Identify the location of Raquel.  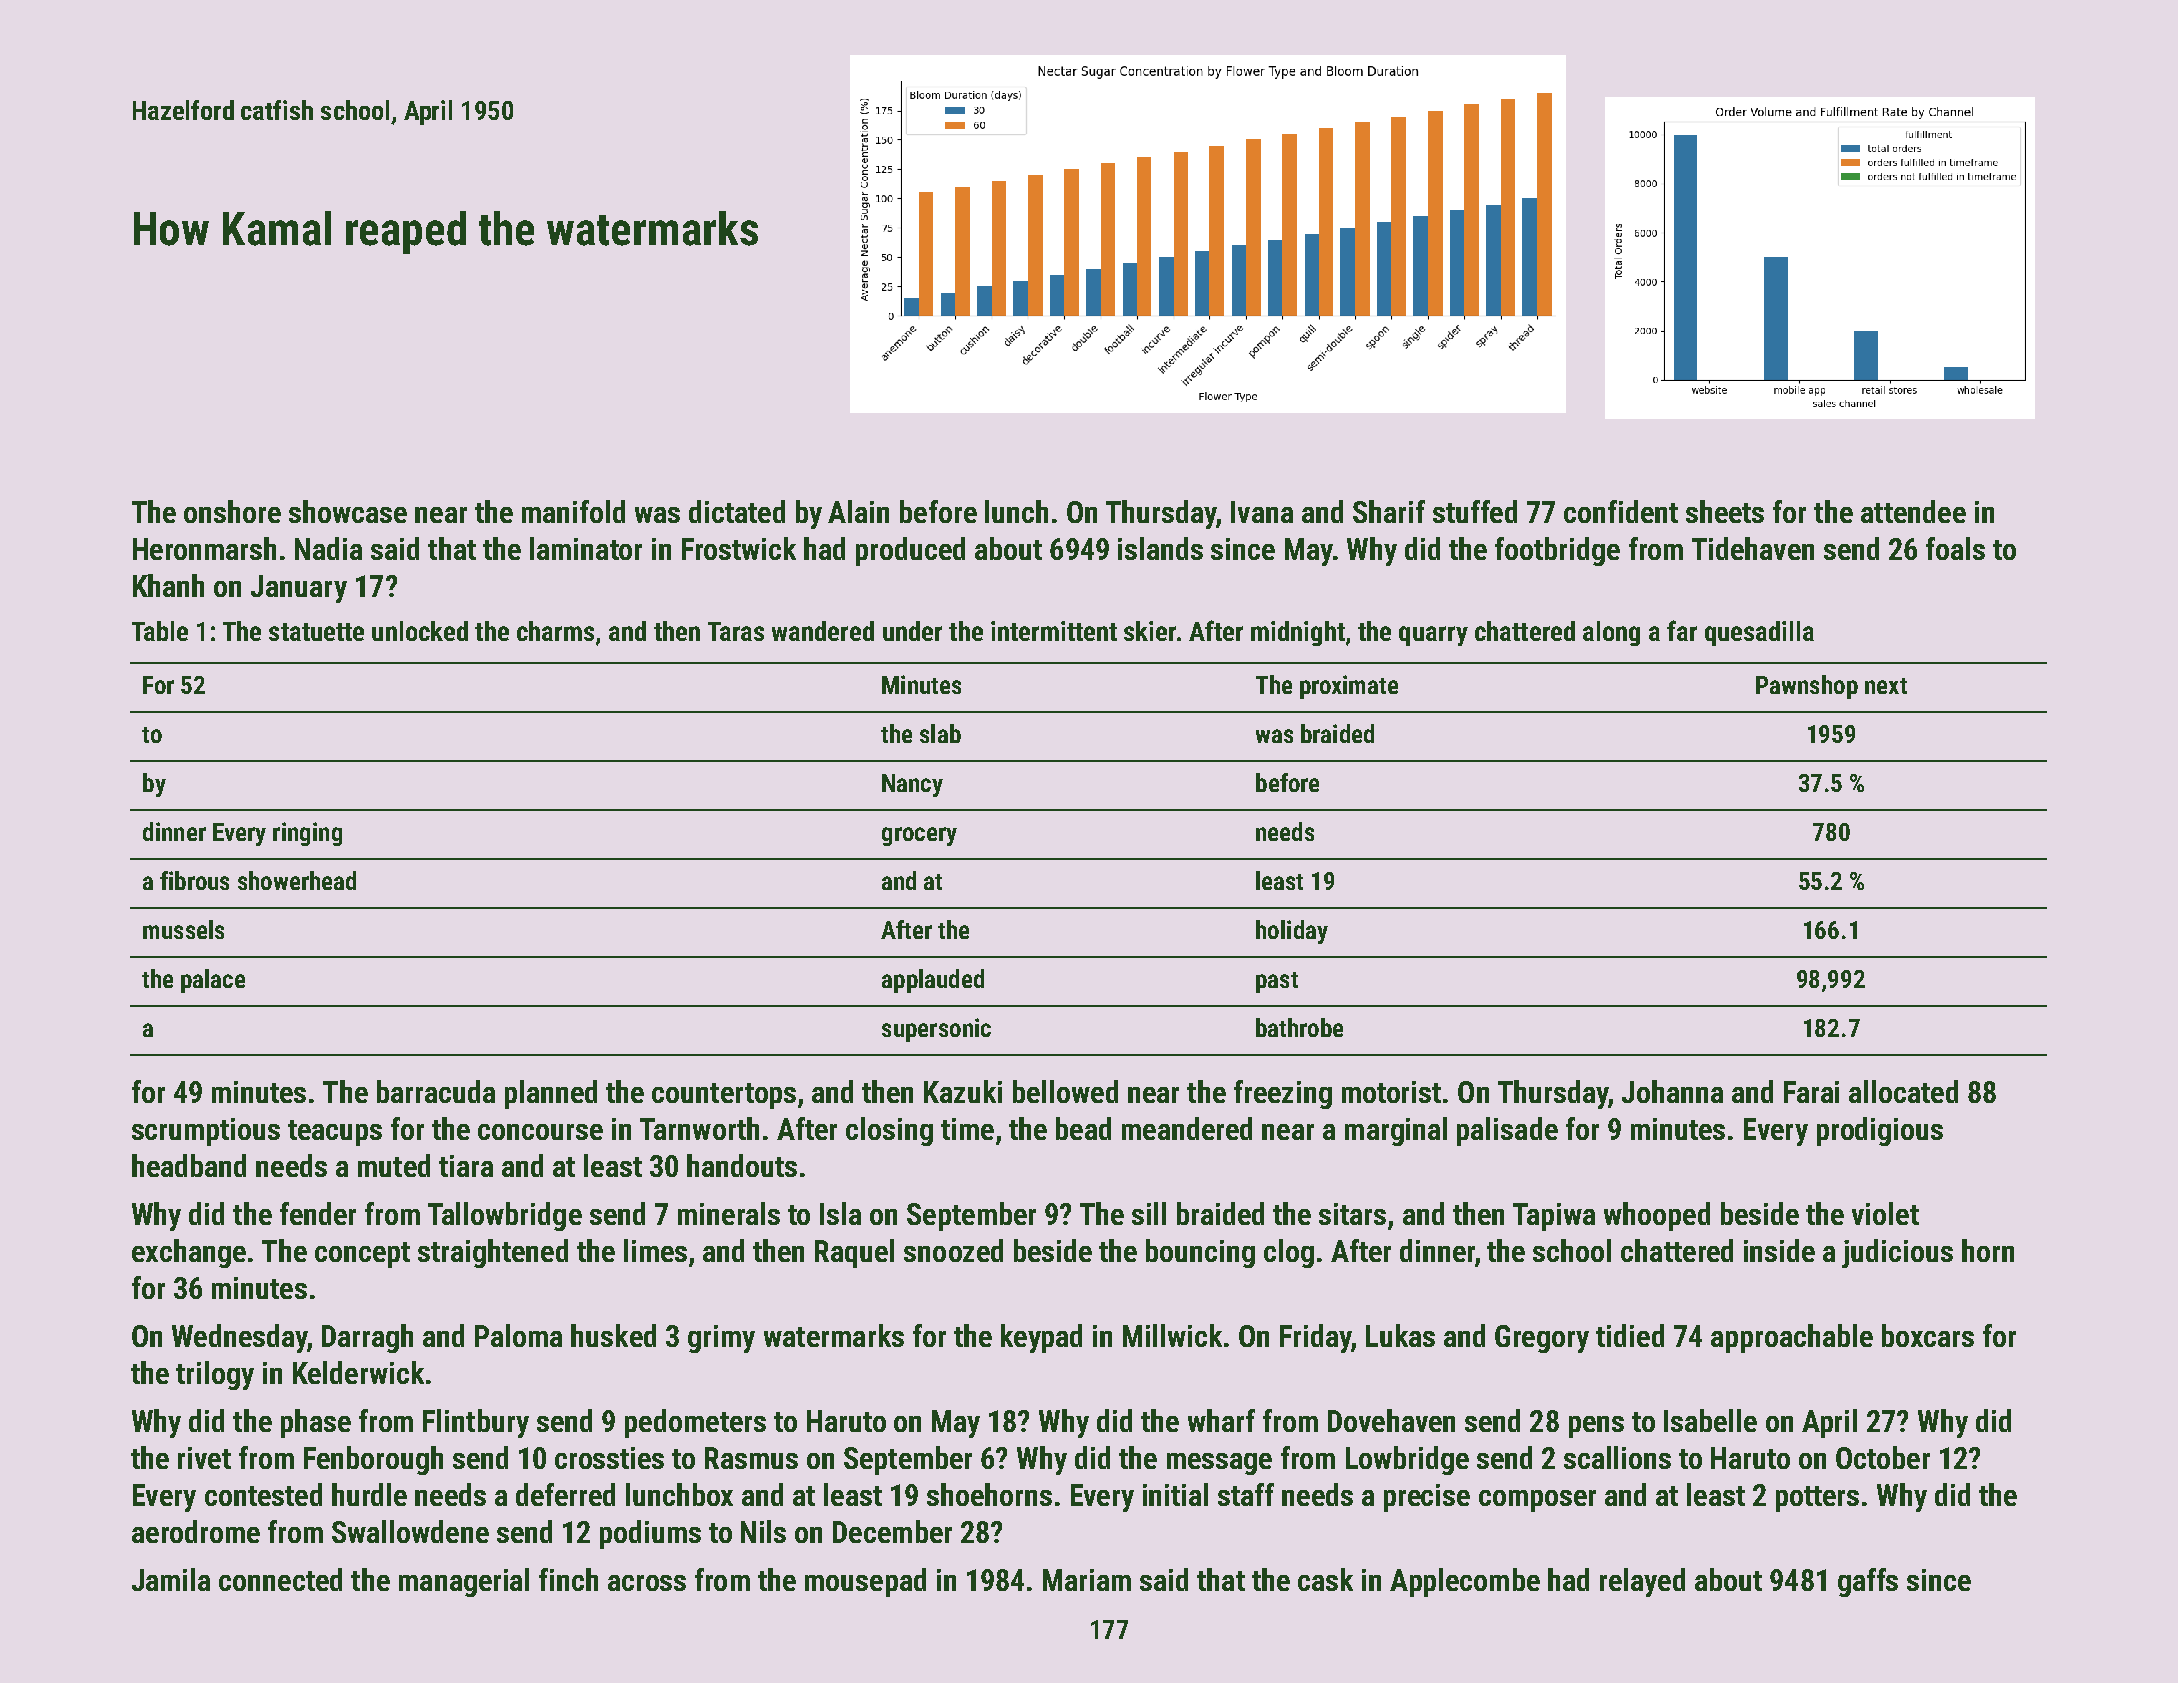
(854, 1253).
